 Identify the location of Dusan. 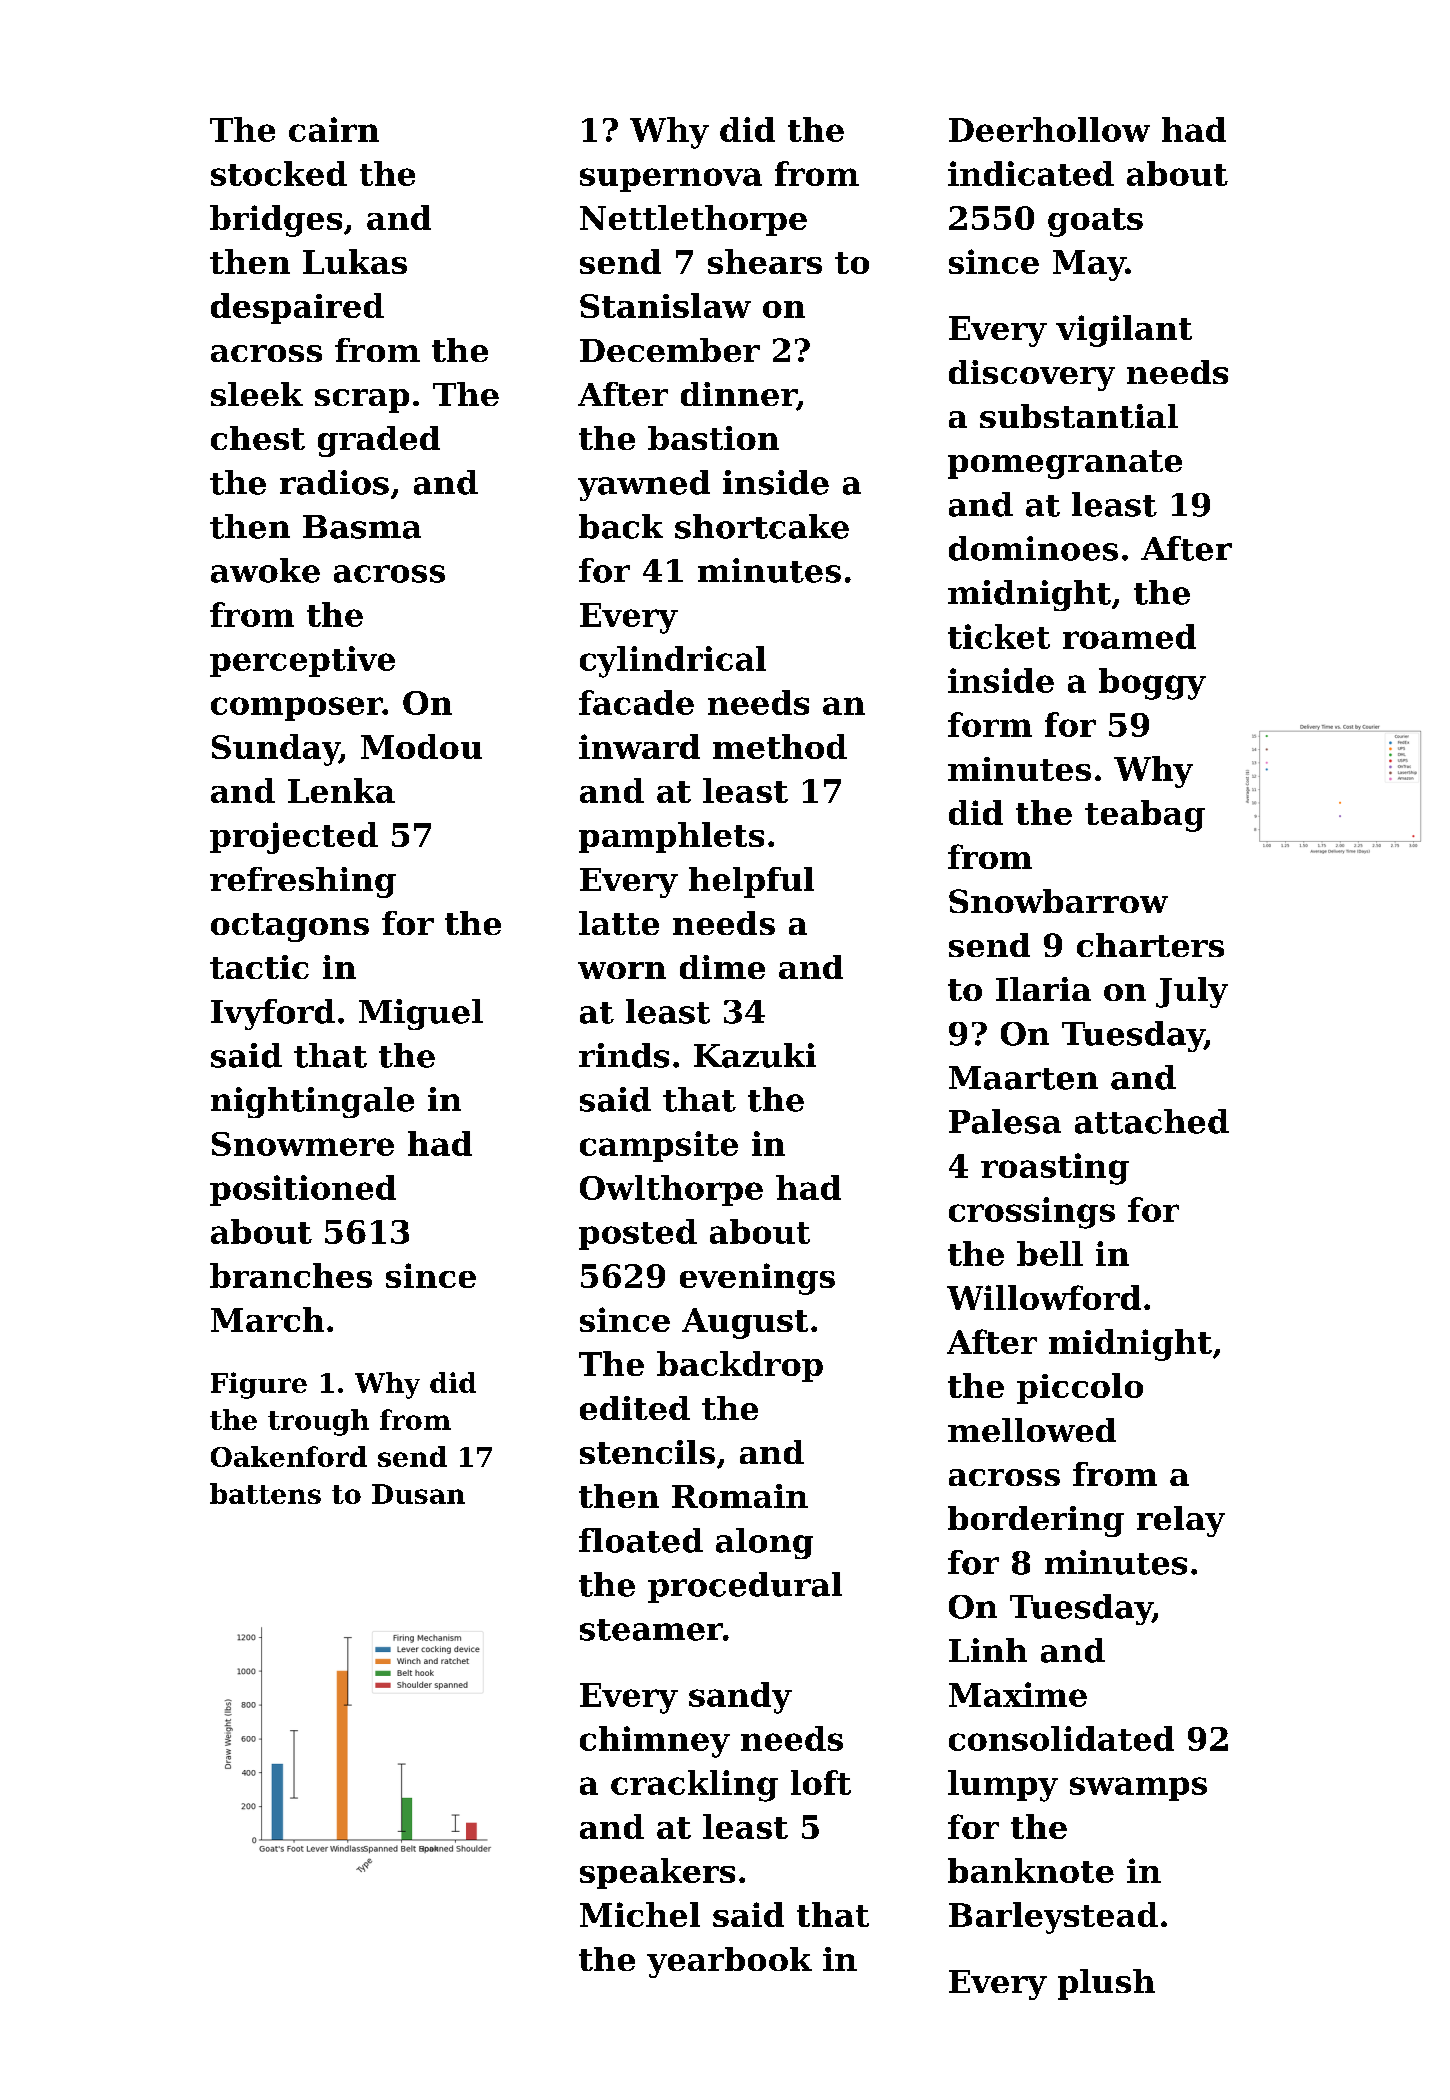
(418, 1494).
